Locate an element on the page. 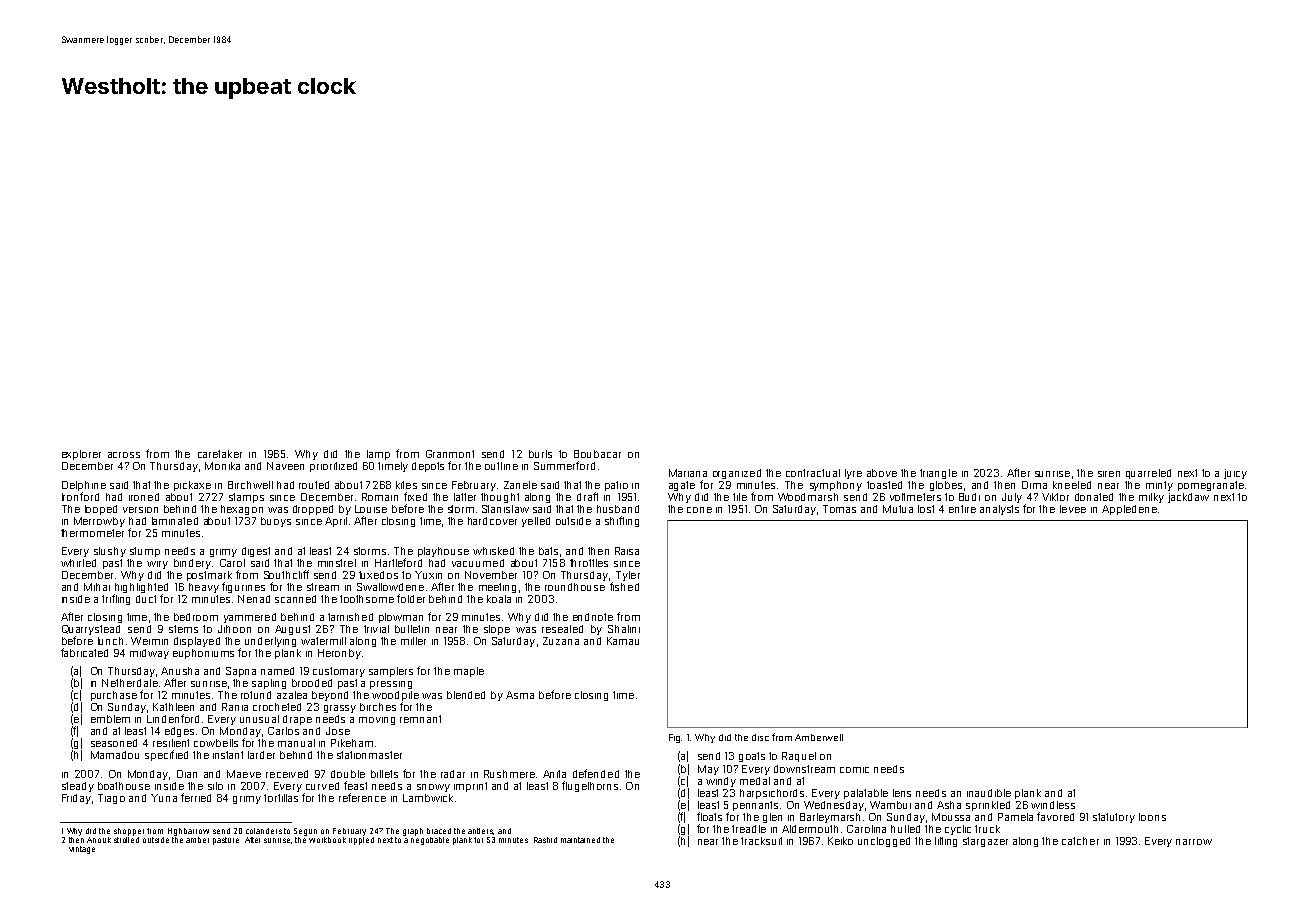 The width and height of the document is (1308, 924). maintained is located at coordinates (580, 840).
